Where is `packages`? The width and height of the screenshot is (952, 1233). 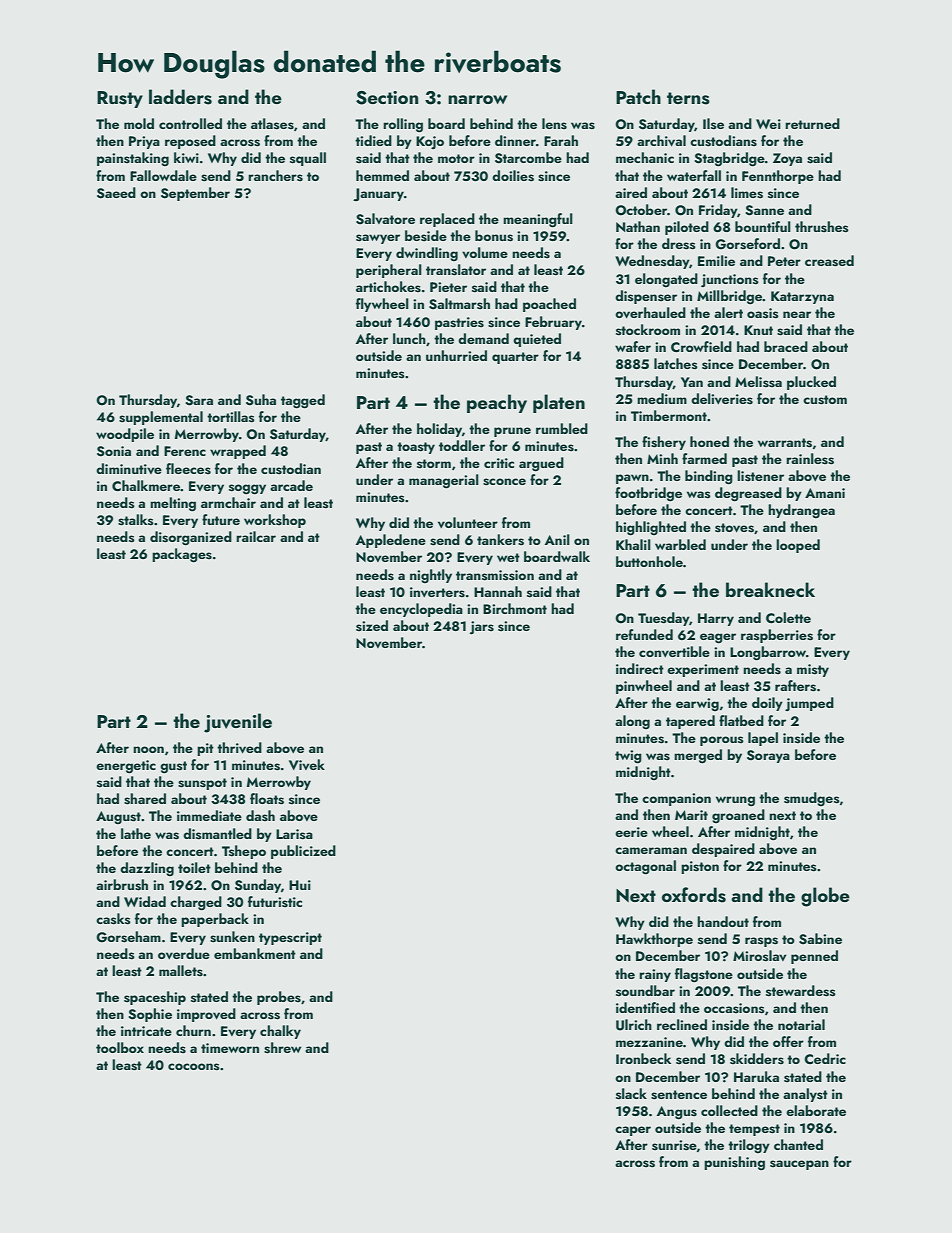 packages is located at coordinates (182, 555).
